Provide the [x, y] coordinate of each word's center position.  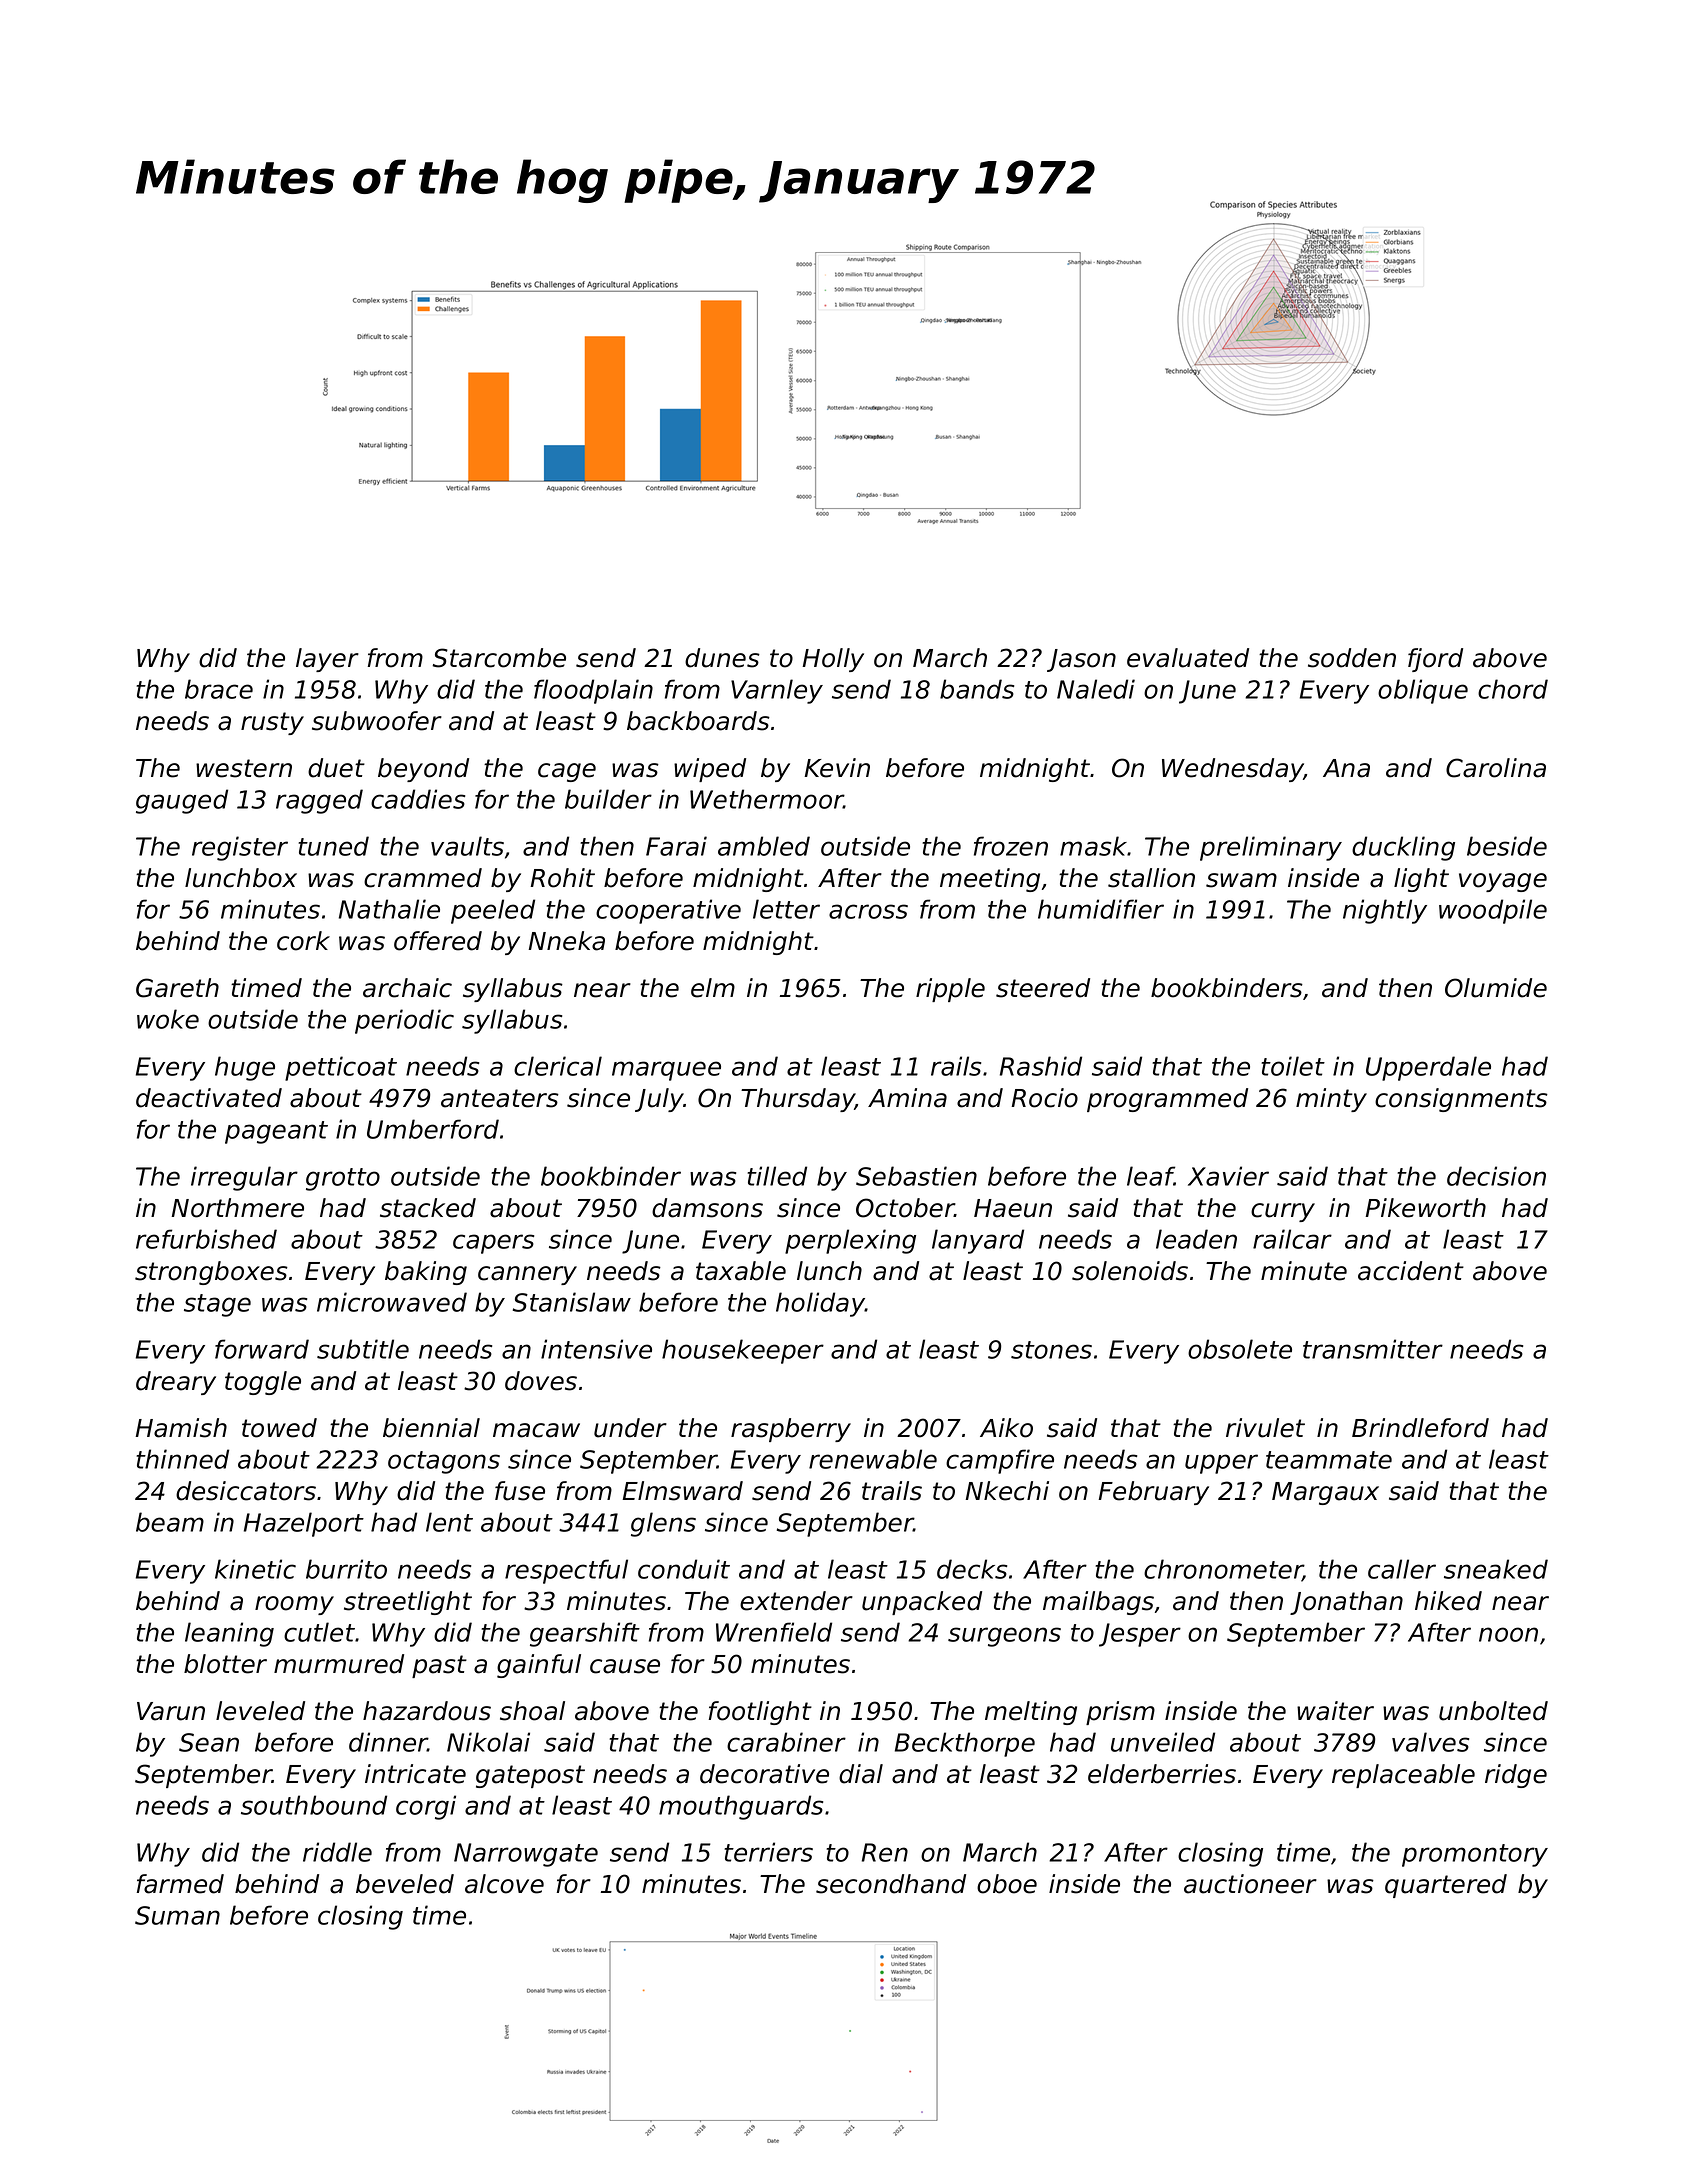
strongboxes [211, 1273]
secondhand [891, 1884]
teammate [1329, 1460]
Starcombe [499, 658]
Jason [1081, 660]
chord [1513, 689]
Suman [177, 1915]
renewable [873, 1459]
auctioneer [1250, 1884]
